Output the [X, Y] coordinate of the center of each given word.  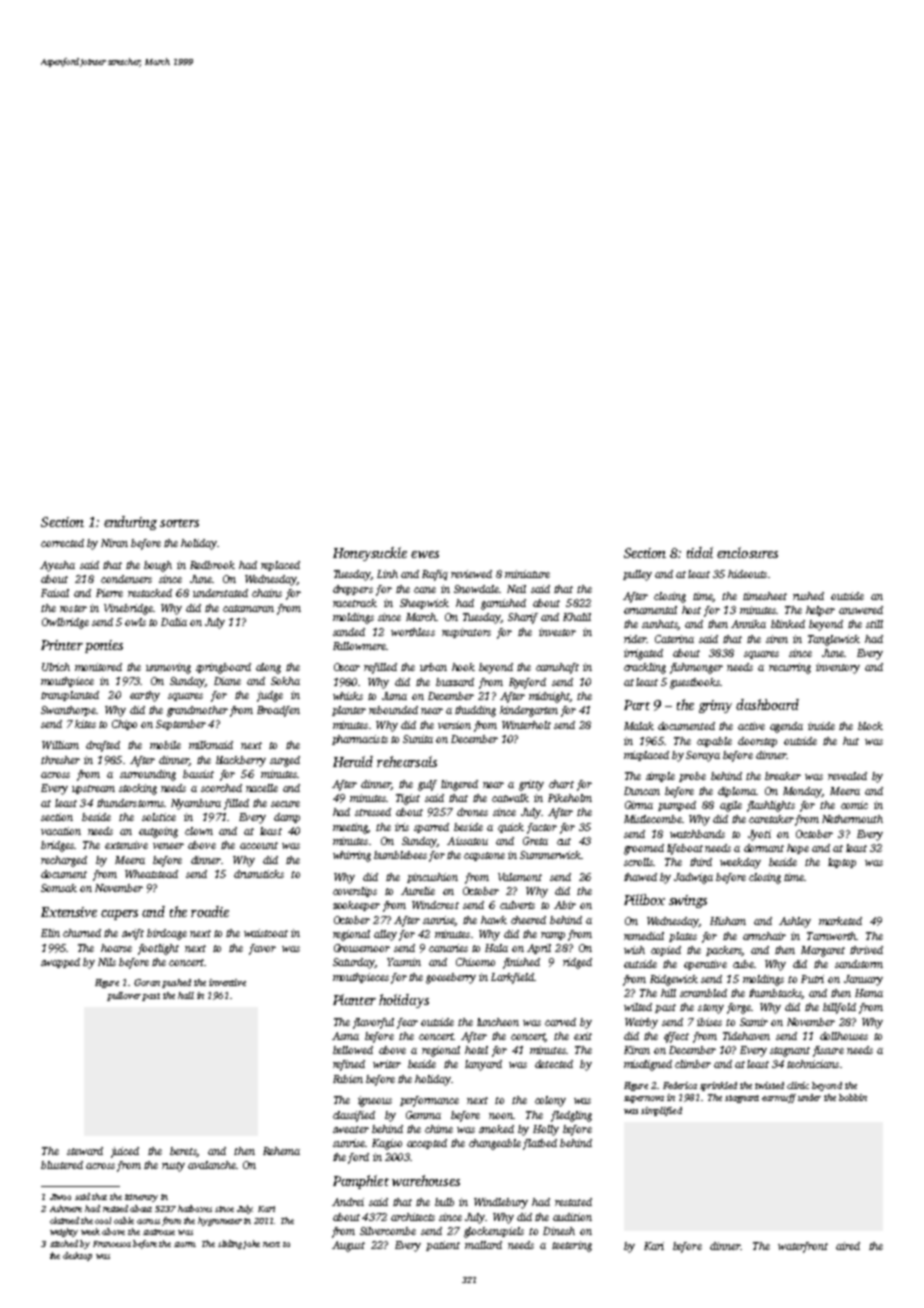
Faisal [55, 593]
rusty [173, 1167]
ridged [577, 963]
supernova [644, 1099]
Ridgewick [674, 980]
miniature [527, 574]
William [60, 745]
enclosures [747, 552]
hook [463, 667]
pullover [124, 996]
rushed [808, 596]
